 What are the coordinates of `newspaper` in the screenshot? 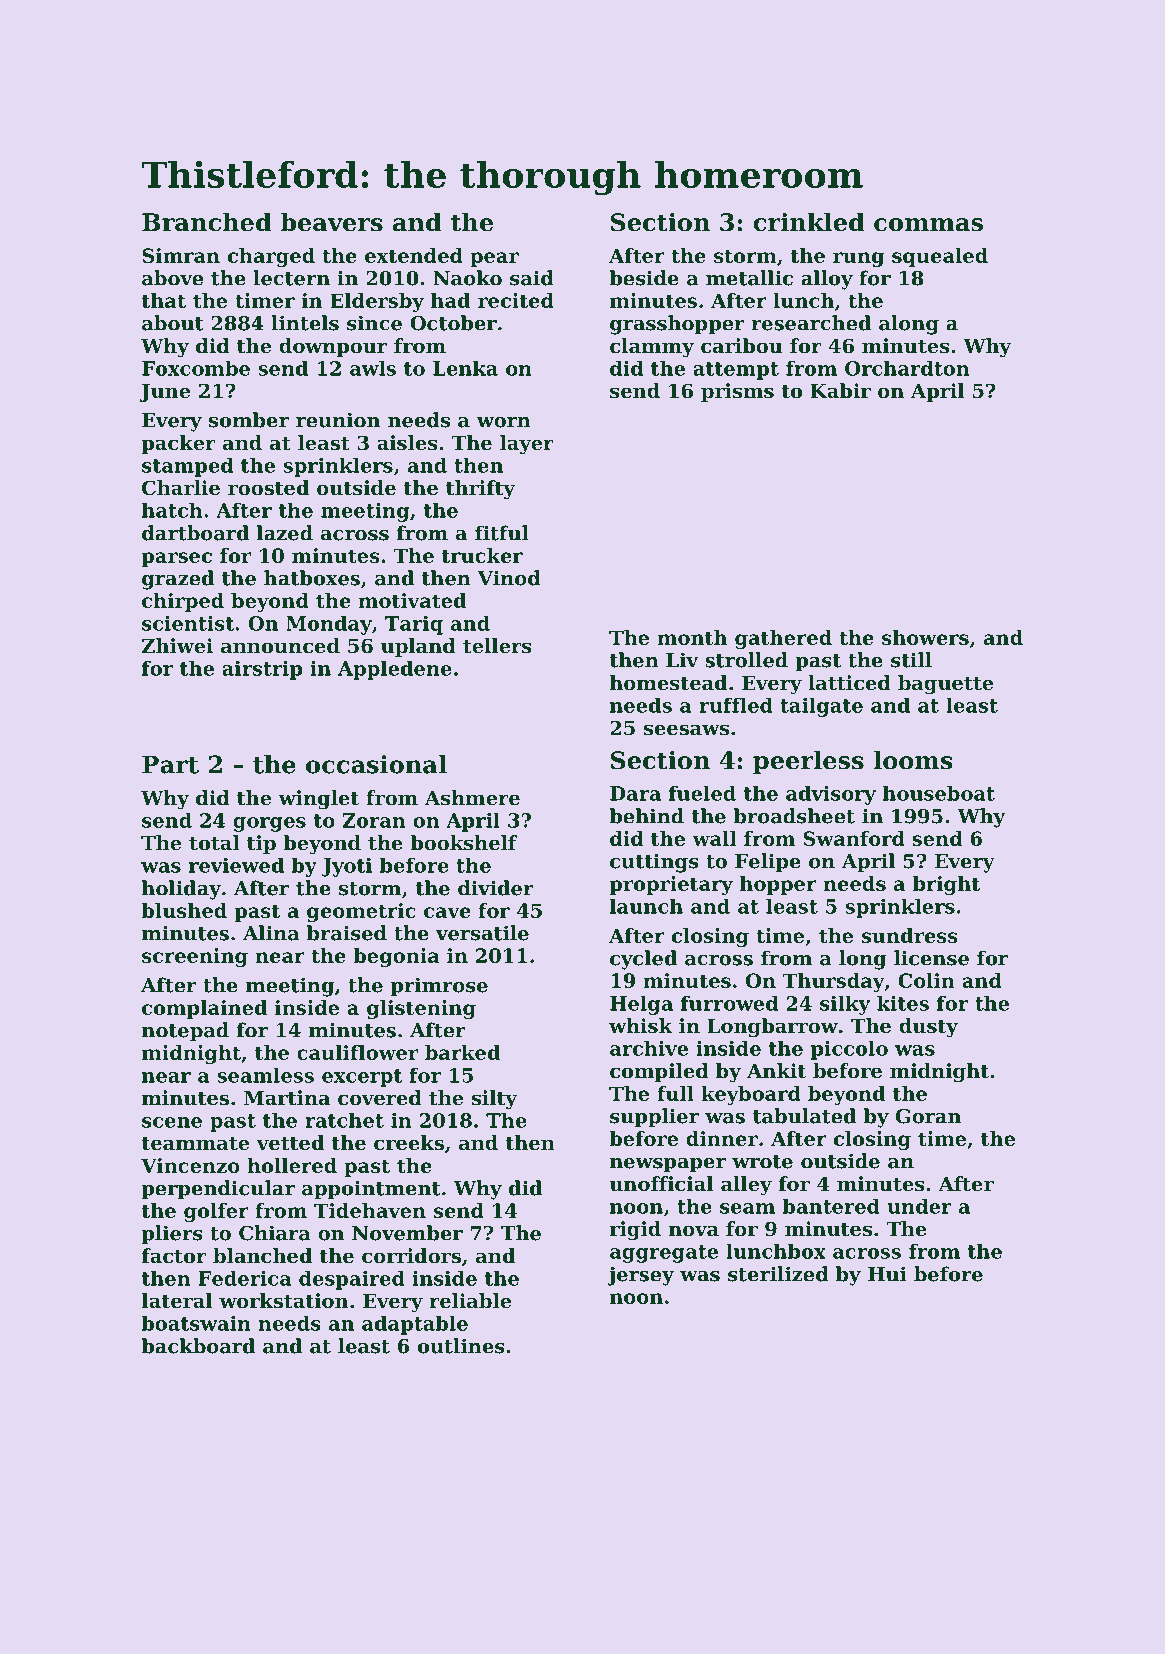 It's located at (668, 1165).
